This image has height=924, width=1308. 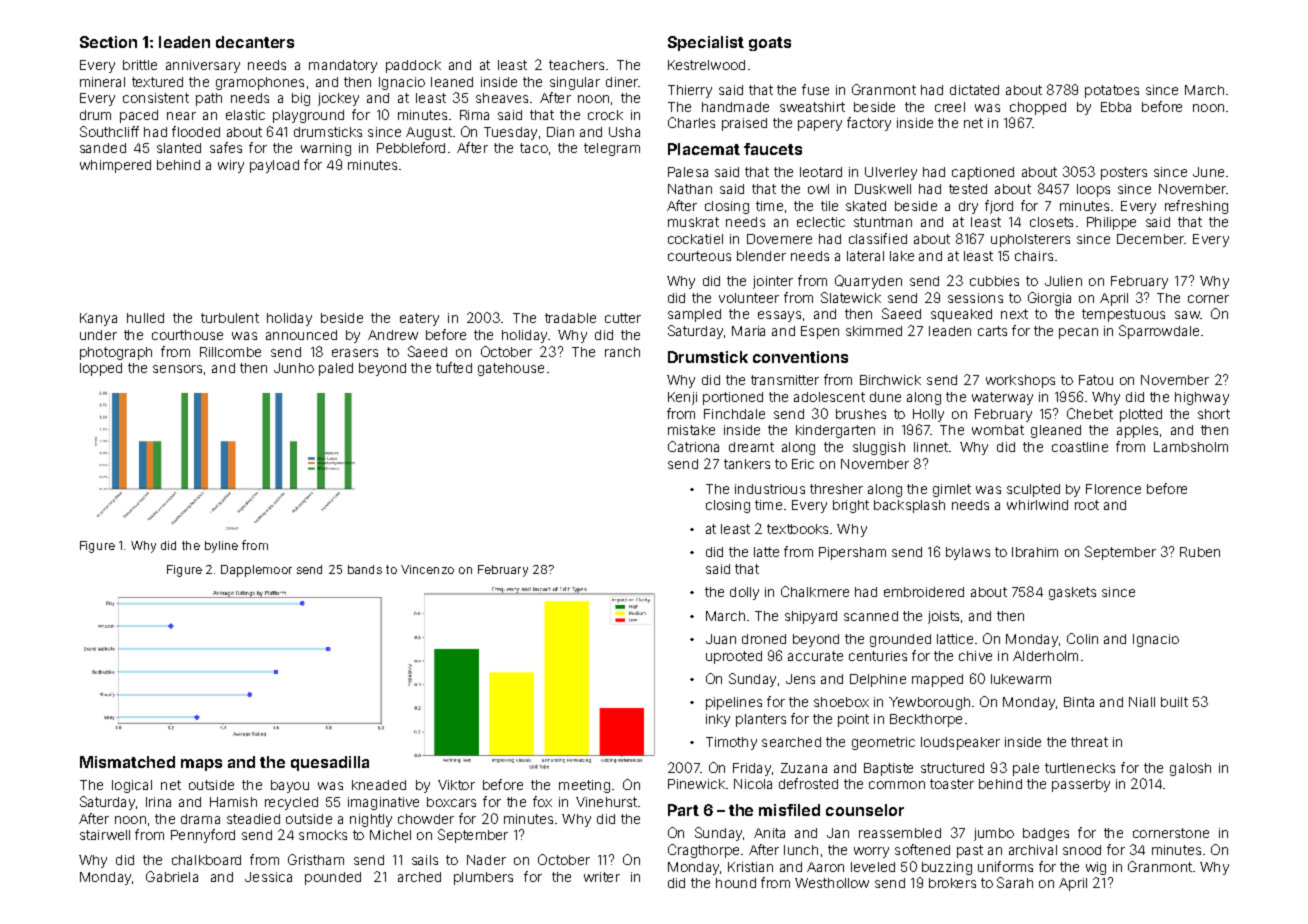 What do you see at coordinates (1159, 332) in the image?
I see `Sparrowdale` at bounding box center [1159, 332].
